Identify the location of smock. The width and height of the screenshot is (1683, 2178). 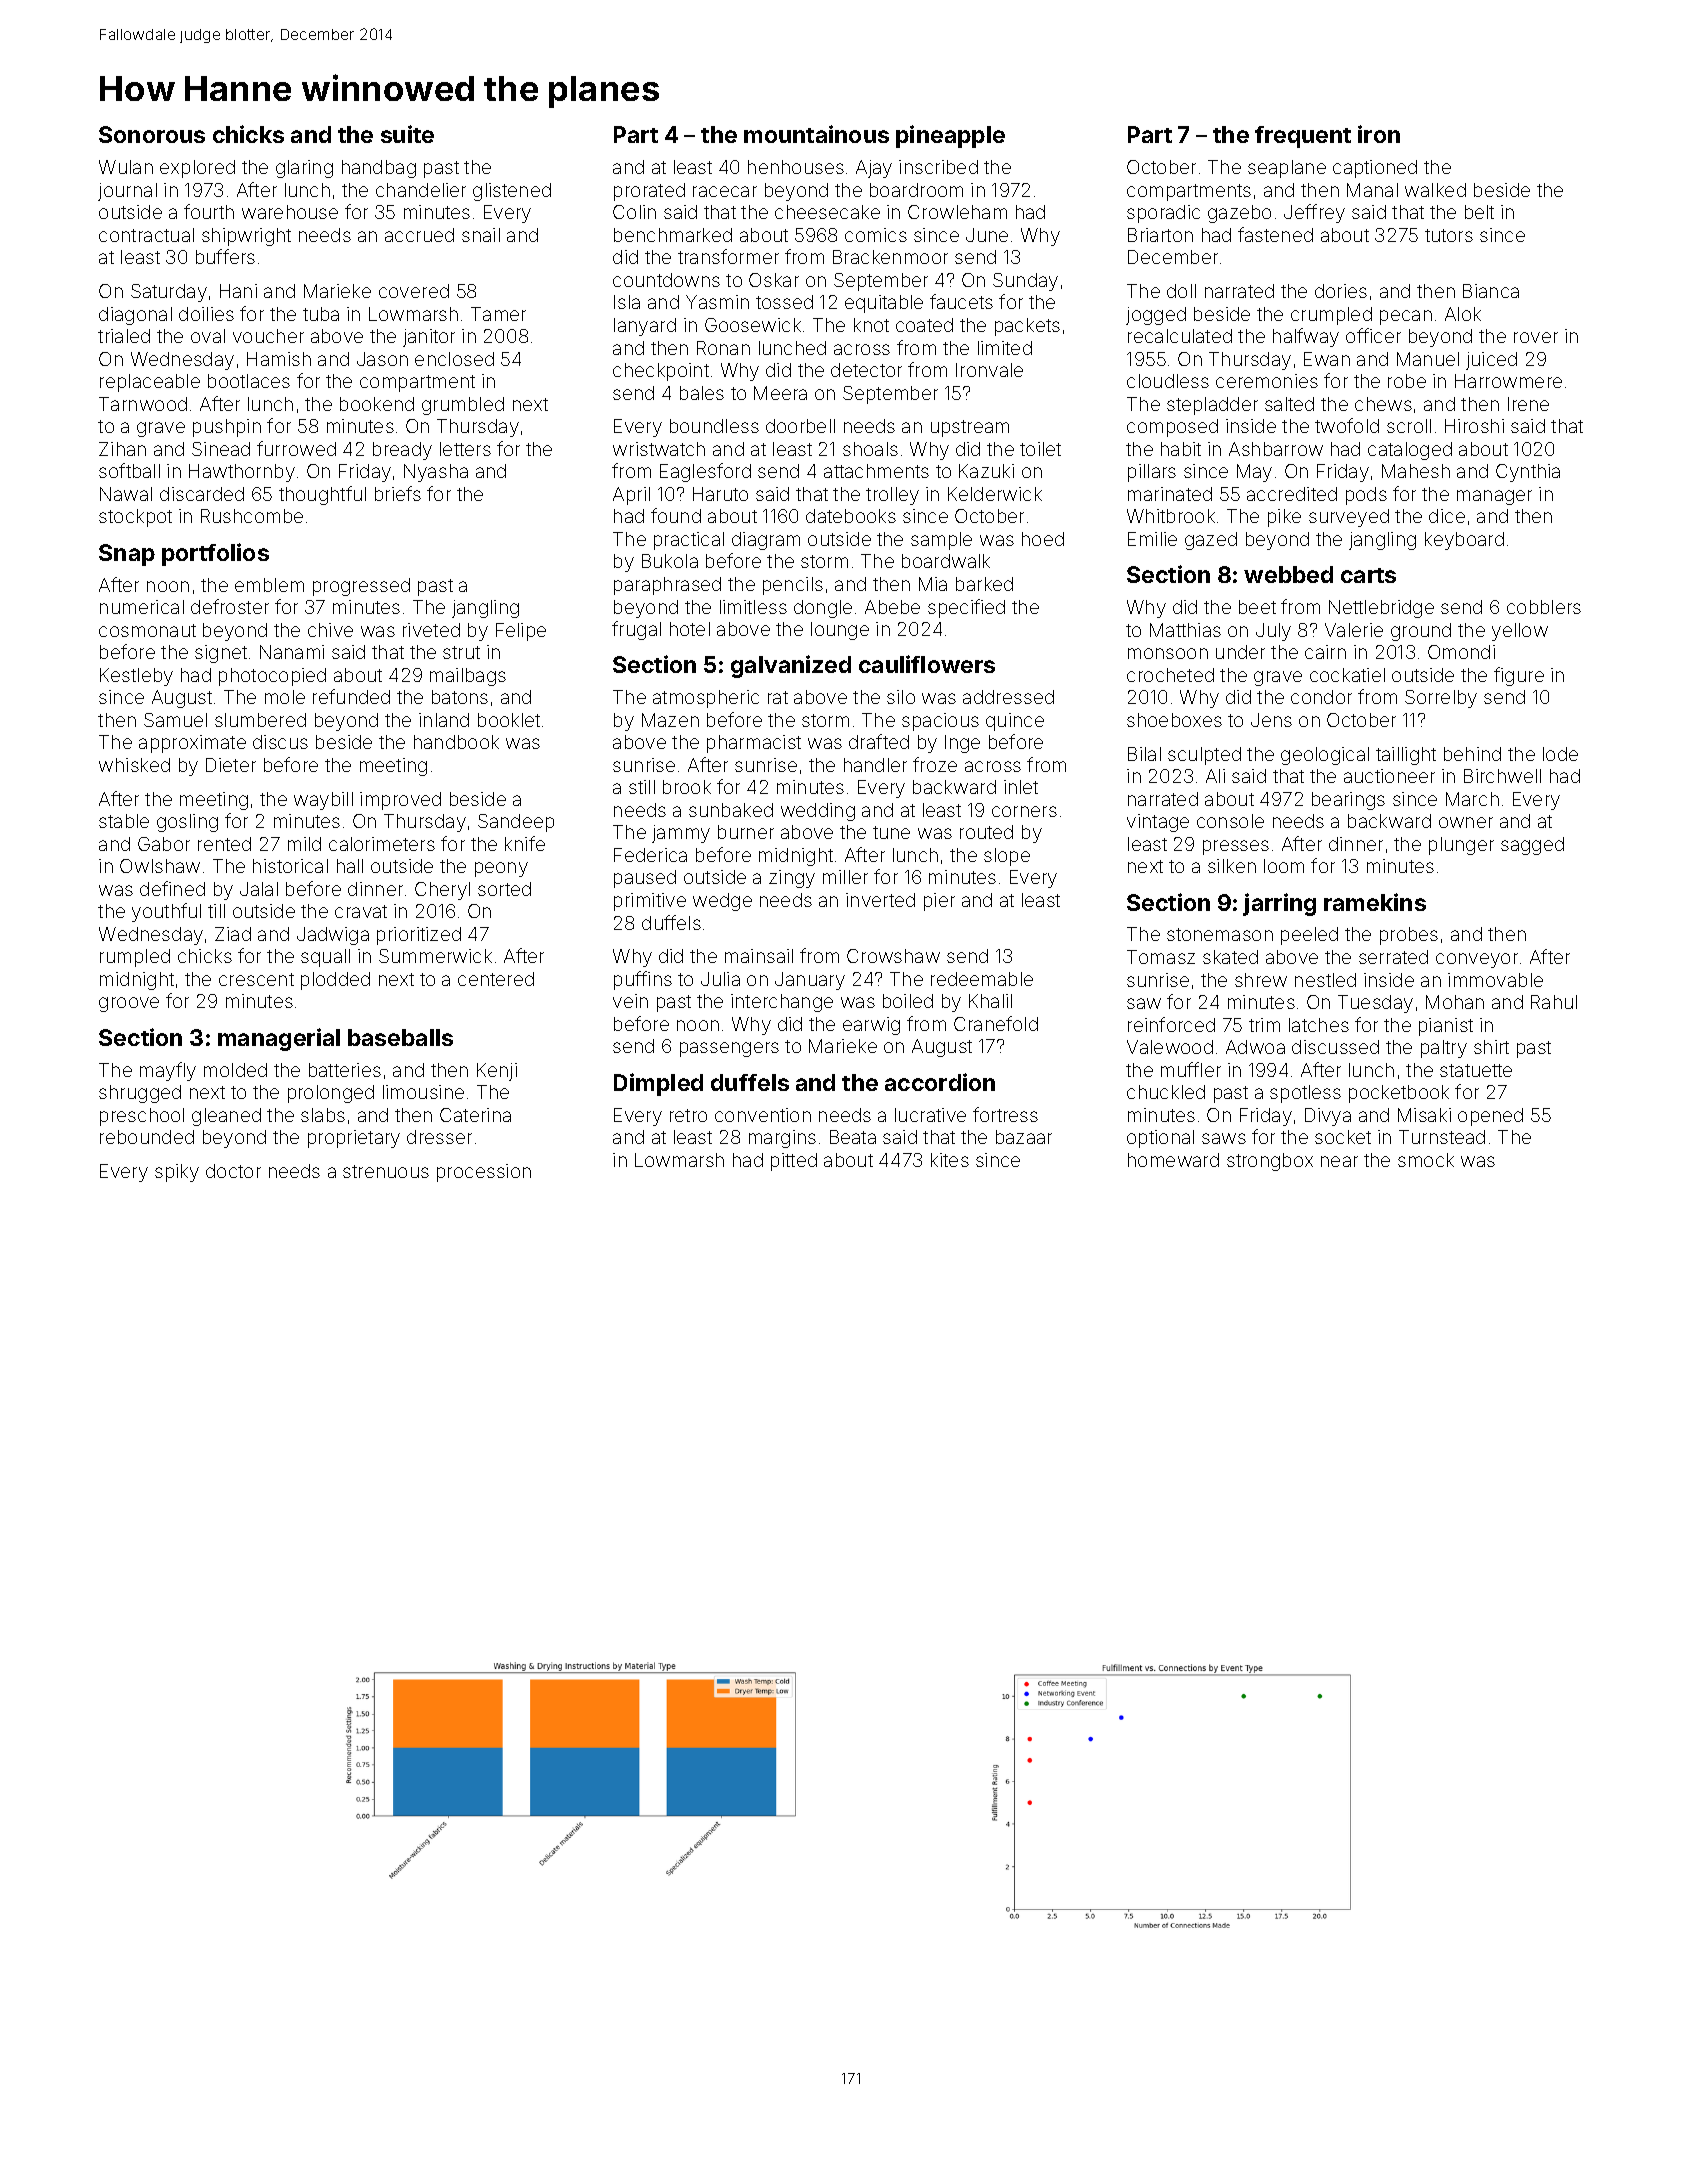
(1426, 1160).
